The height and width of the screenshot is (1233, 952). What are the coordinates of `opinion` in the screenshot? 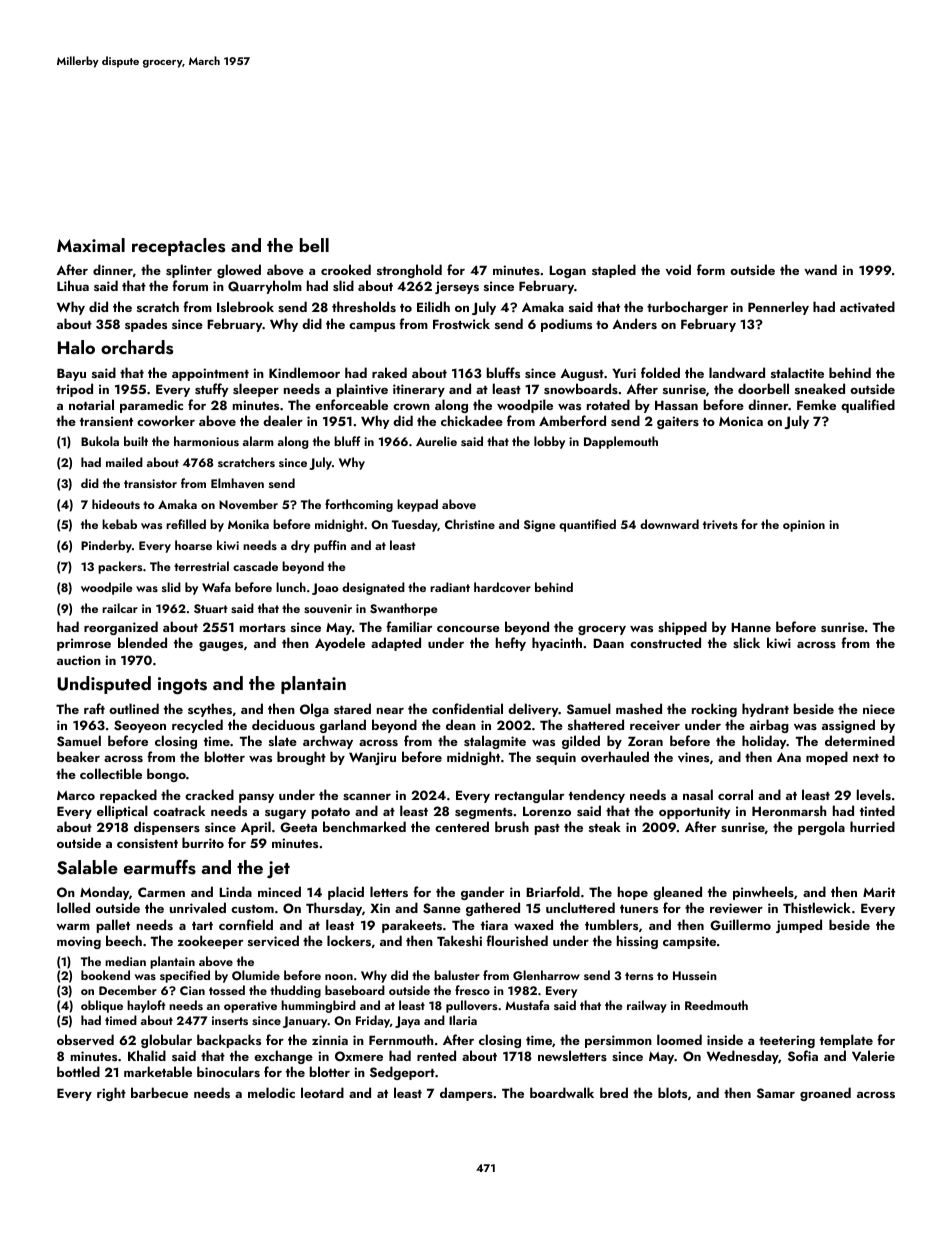 It's located at (804, 526).
